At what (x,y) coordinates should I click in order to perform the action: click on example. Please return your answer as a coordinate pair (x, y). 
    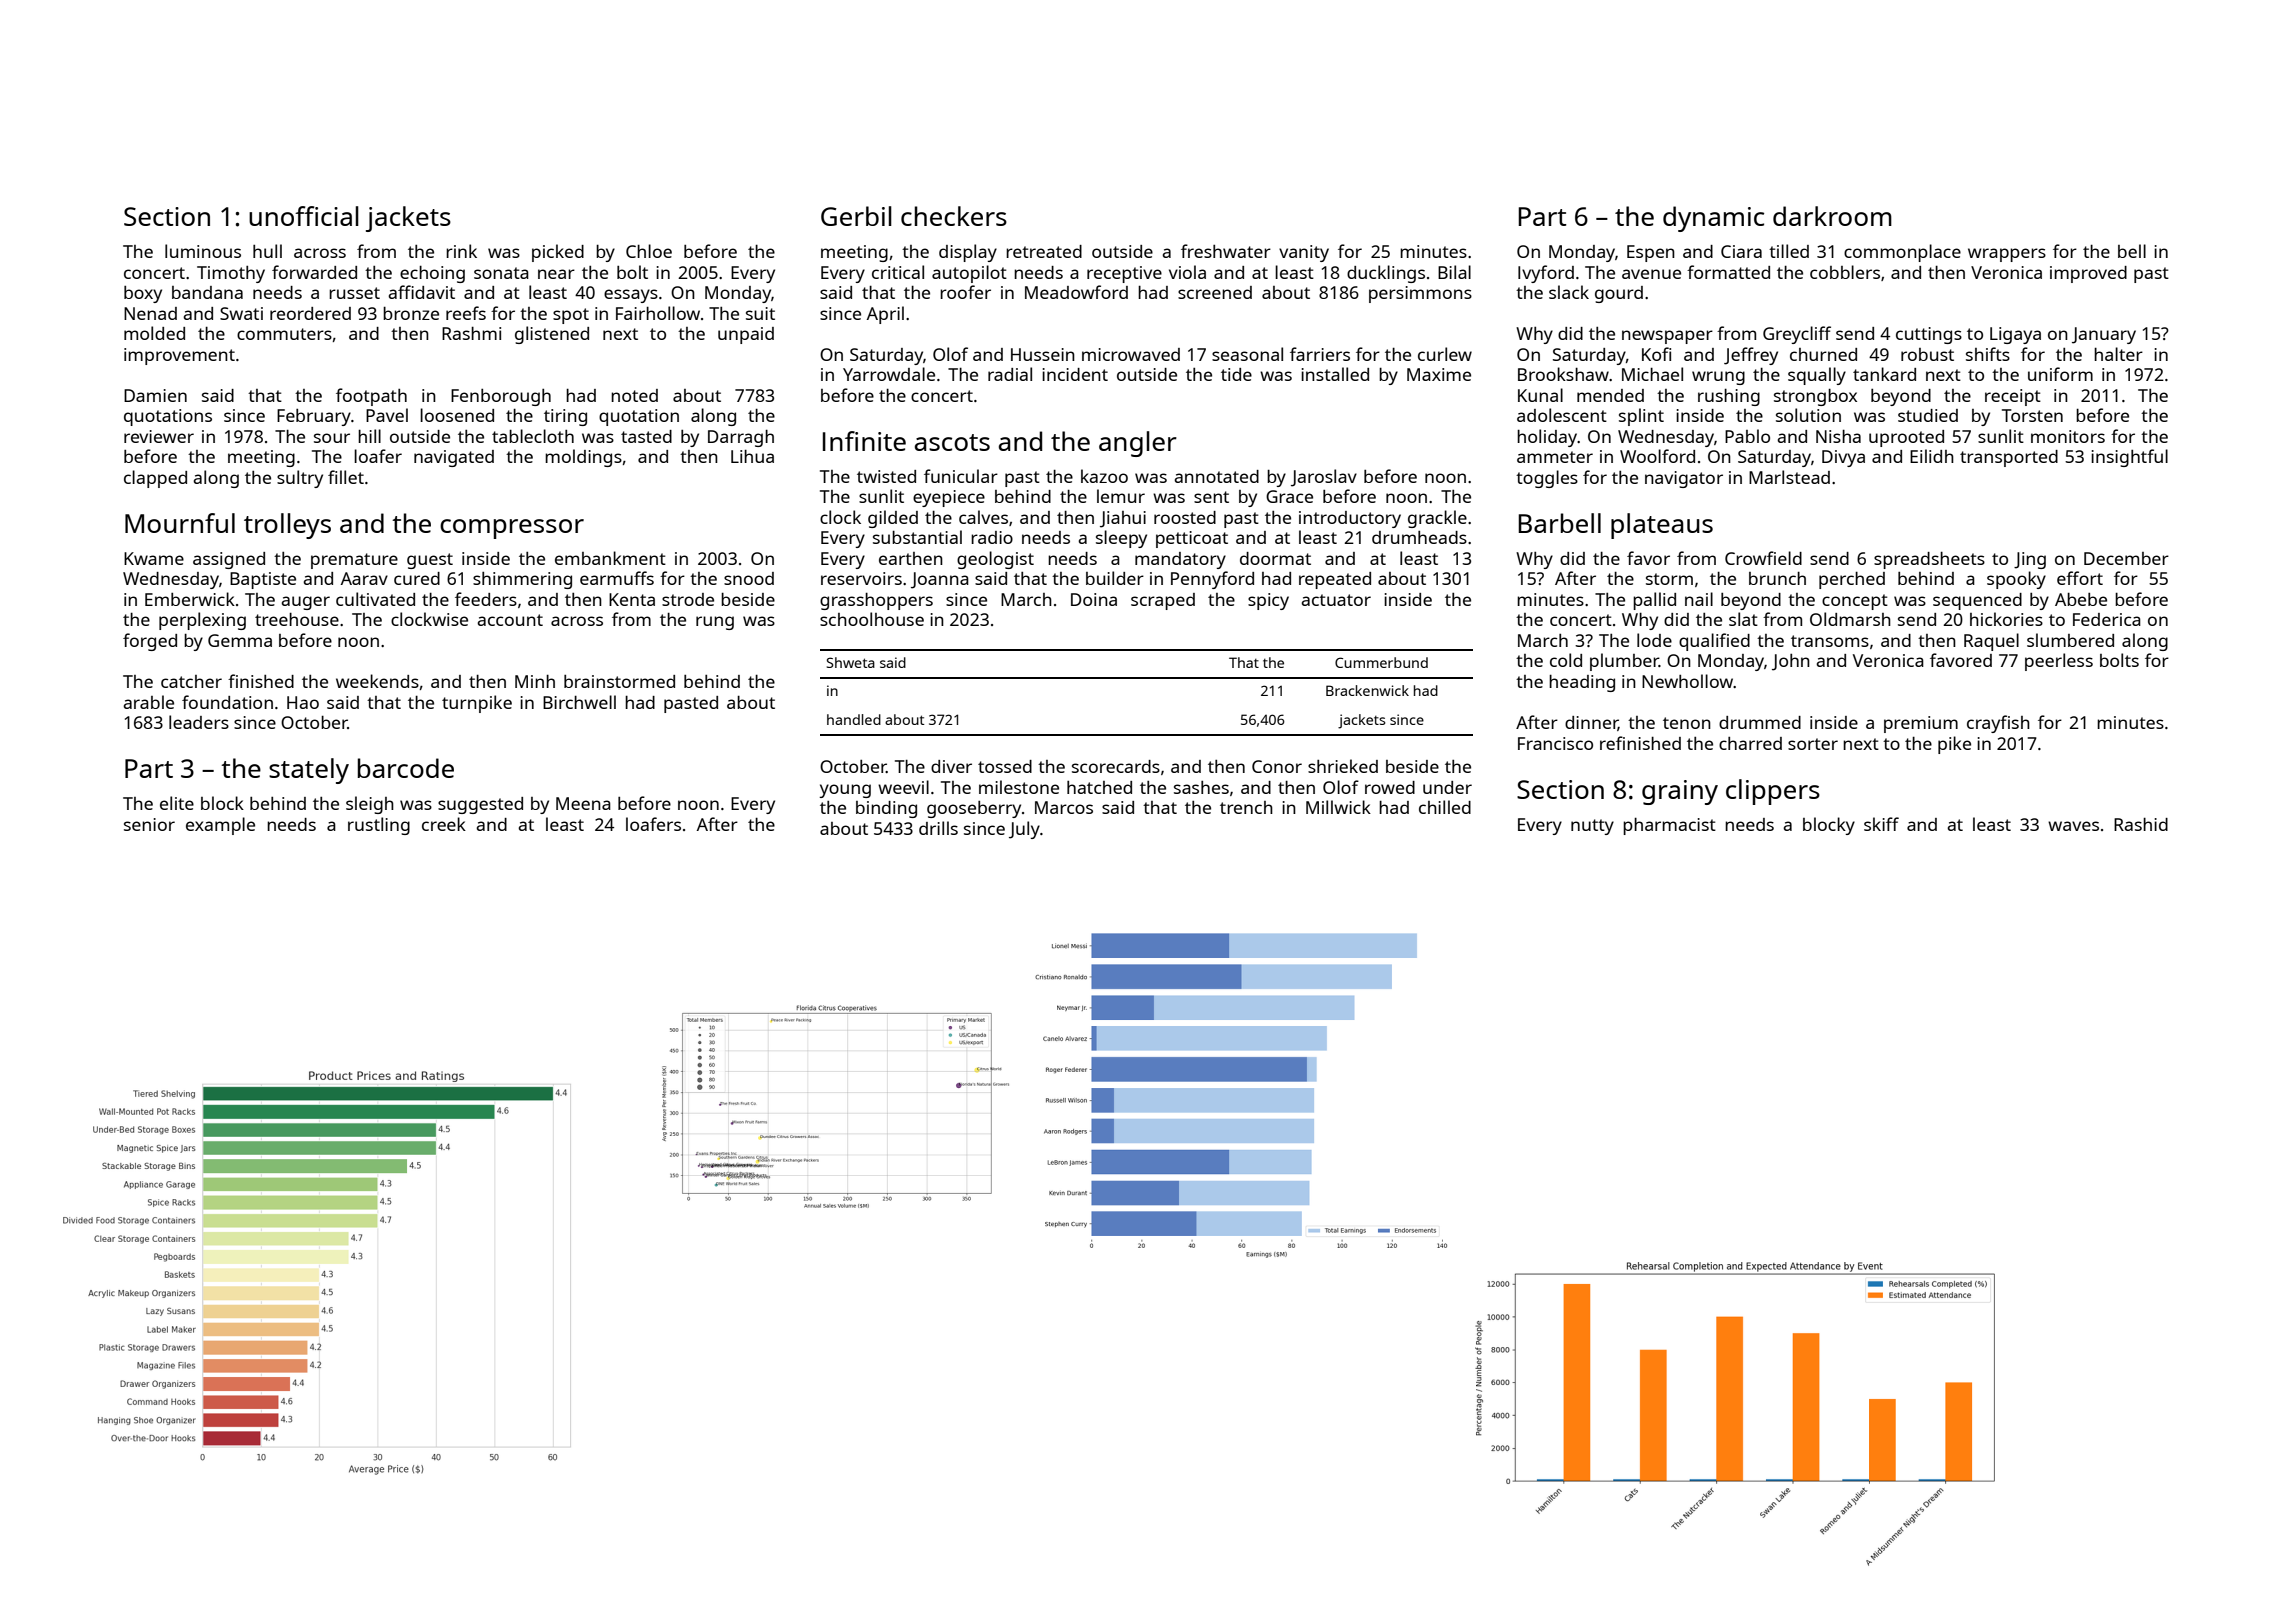
    Looking at the image, I should click on (220, 826).
